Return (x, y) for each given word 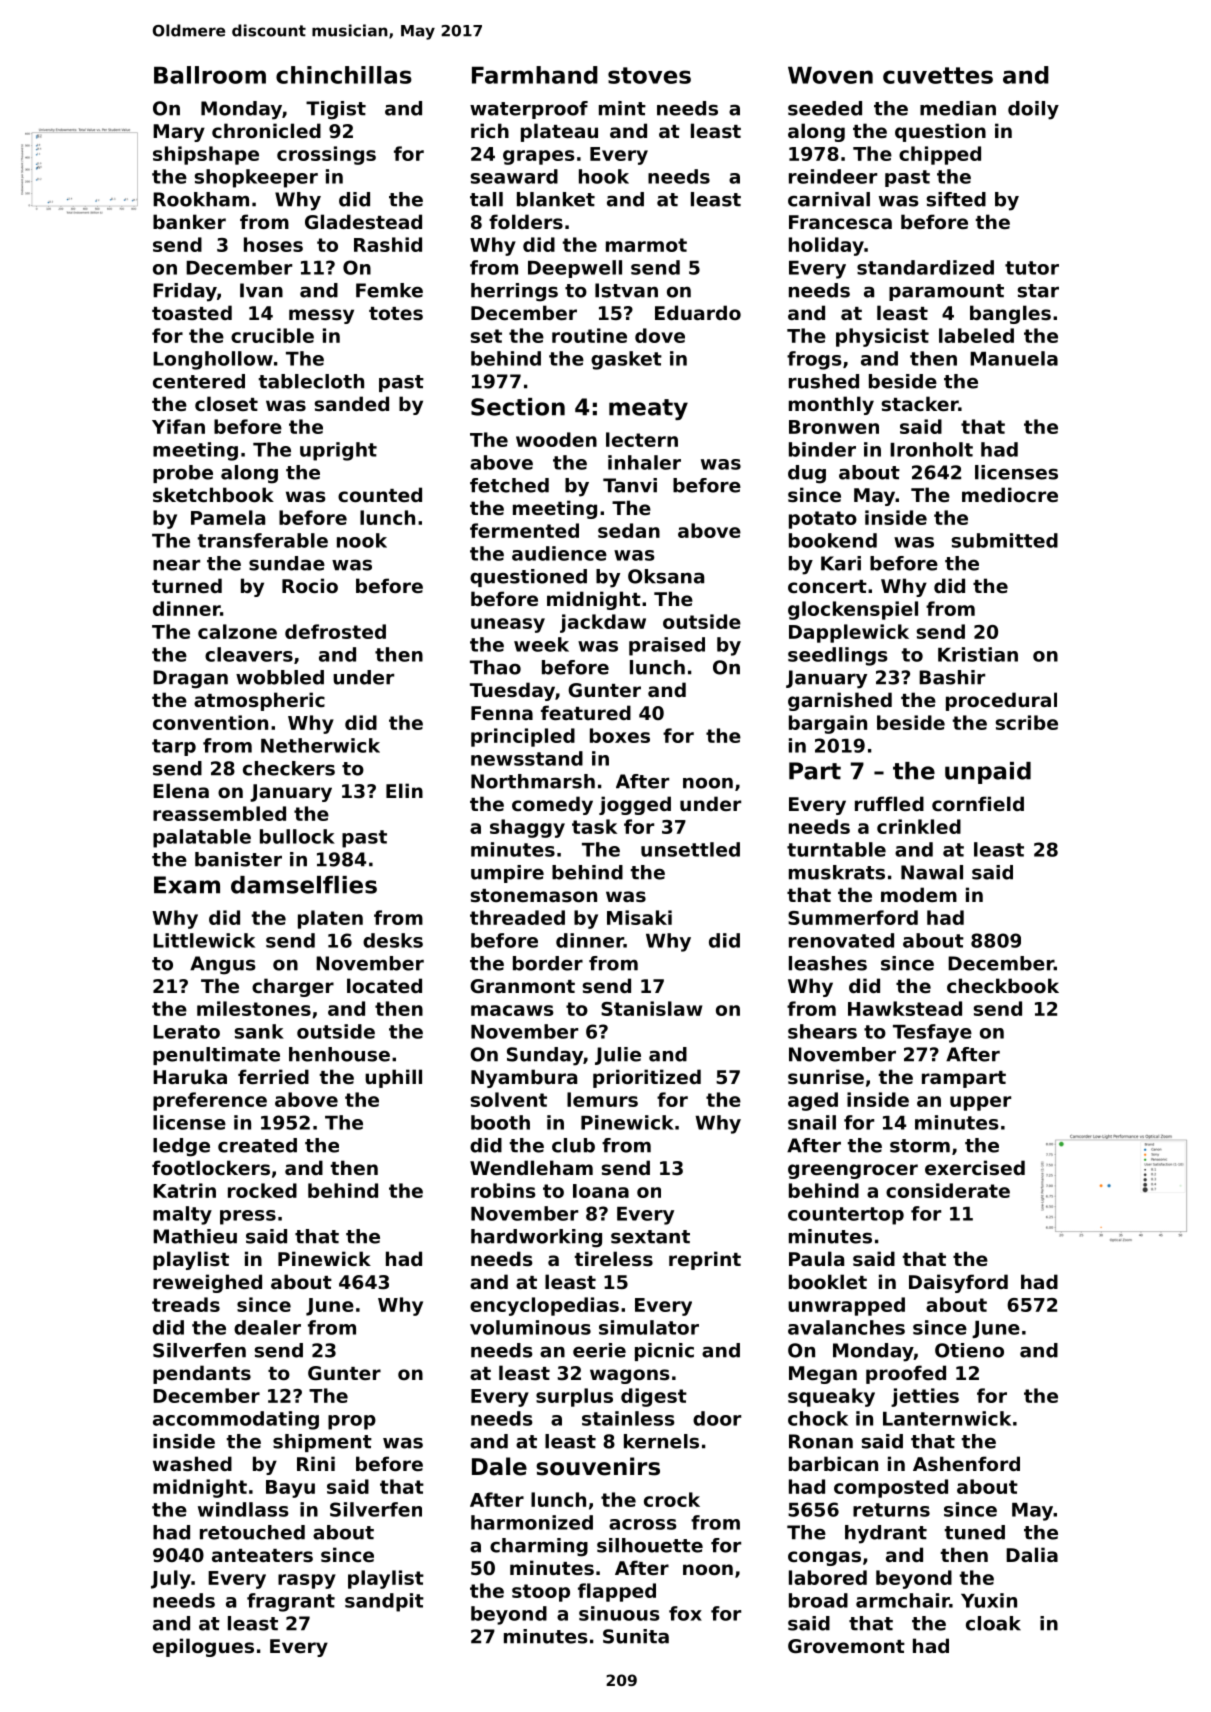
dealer (267, 1327)
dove (660, 335)
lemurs (602, 1099)
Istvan (626, 290)
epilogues (203, 1647)
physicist (882, 337)
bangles (1010, 314)
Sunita (636, 1636)
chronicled (266, 130)
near (176, 565)
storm (920, 1146)
